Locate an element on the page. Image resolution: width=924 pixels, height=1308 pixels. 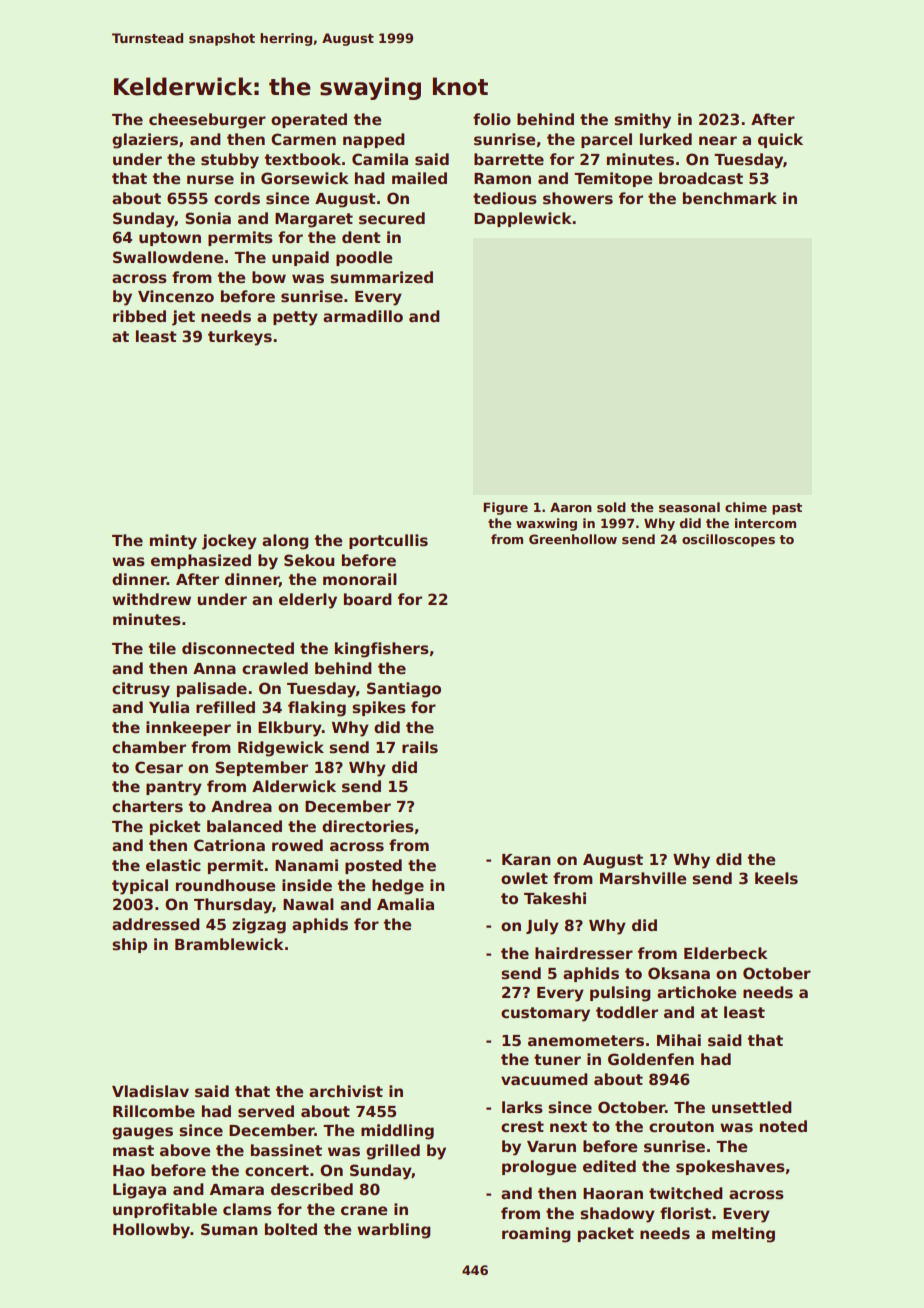
portcullis is located at coordinates (388, 541).
